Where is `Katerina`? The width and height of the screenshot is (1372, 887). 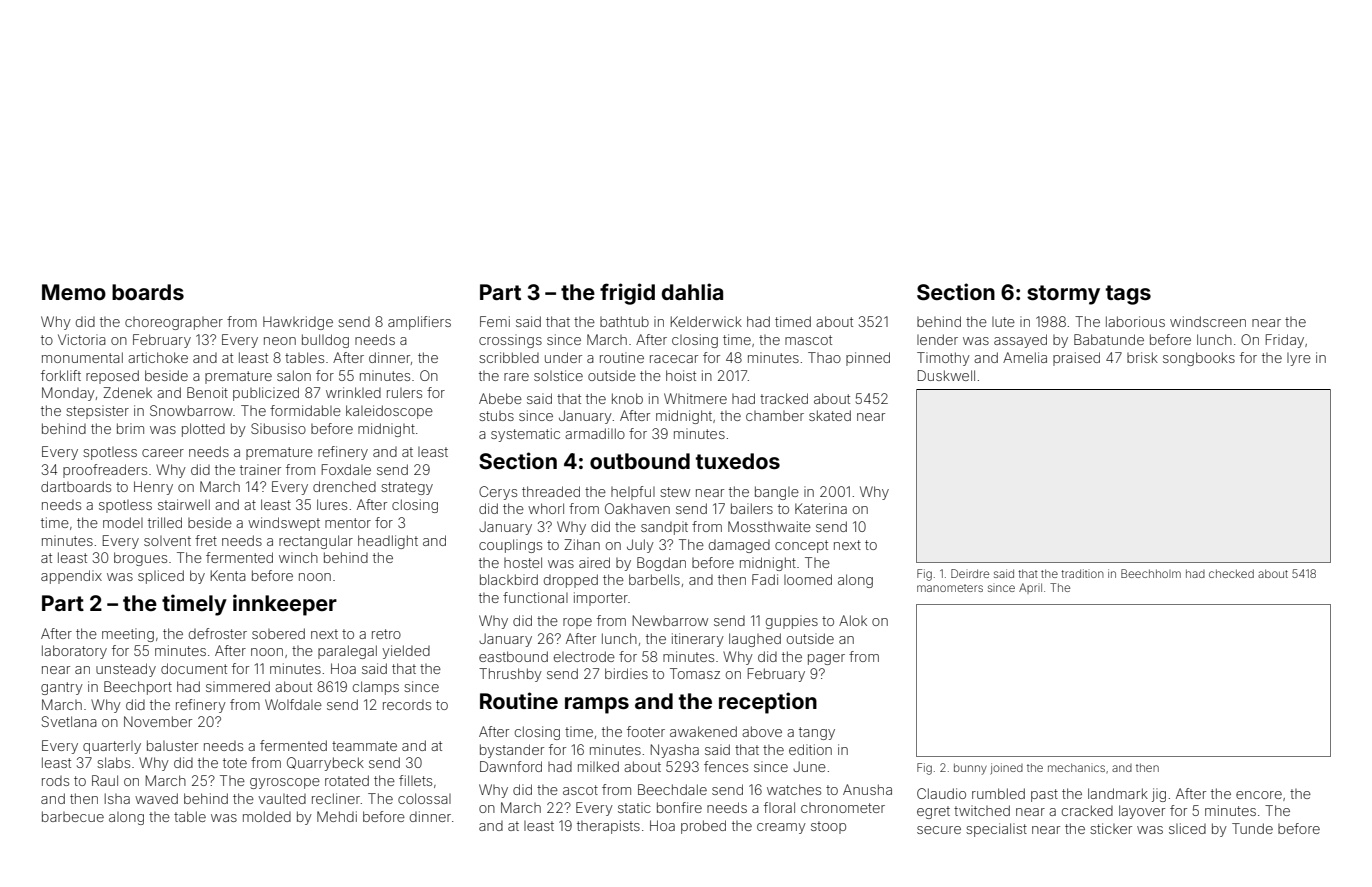
Katerina is located at coordinates (821, 508).
